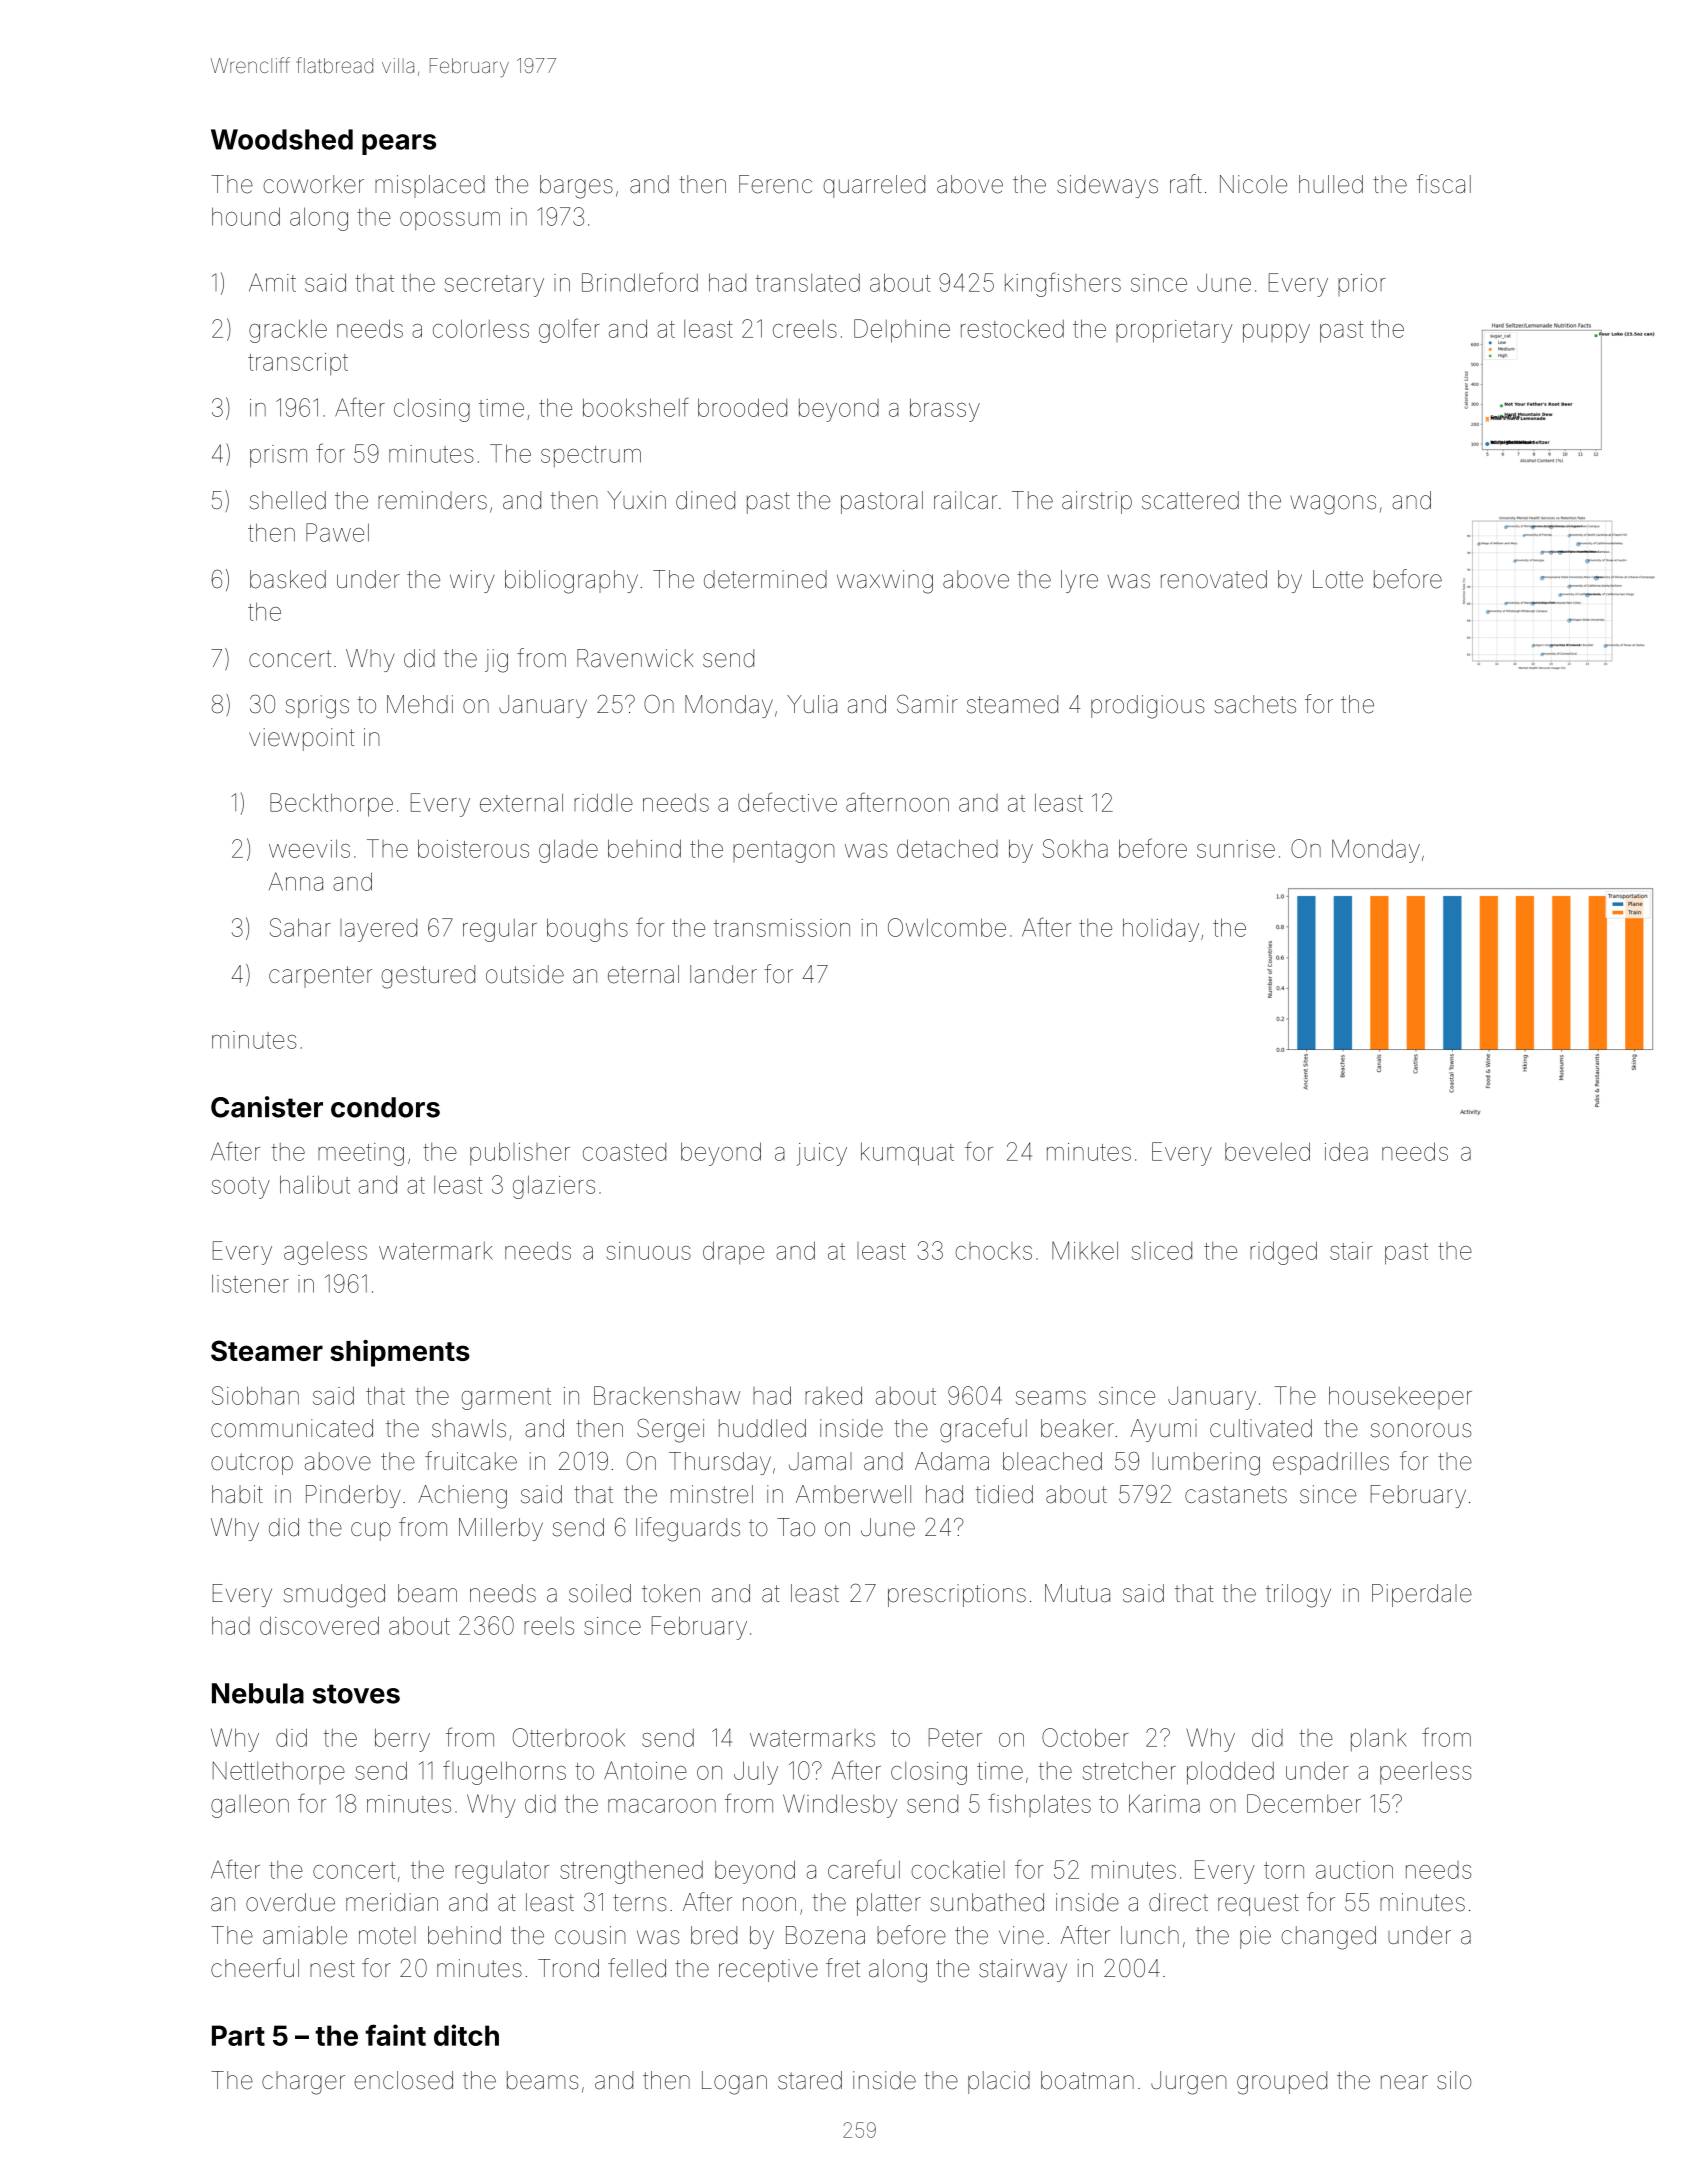 The width and height of the page is (1683, 2178). I want to click on motel, so click(387, 1935).
